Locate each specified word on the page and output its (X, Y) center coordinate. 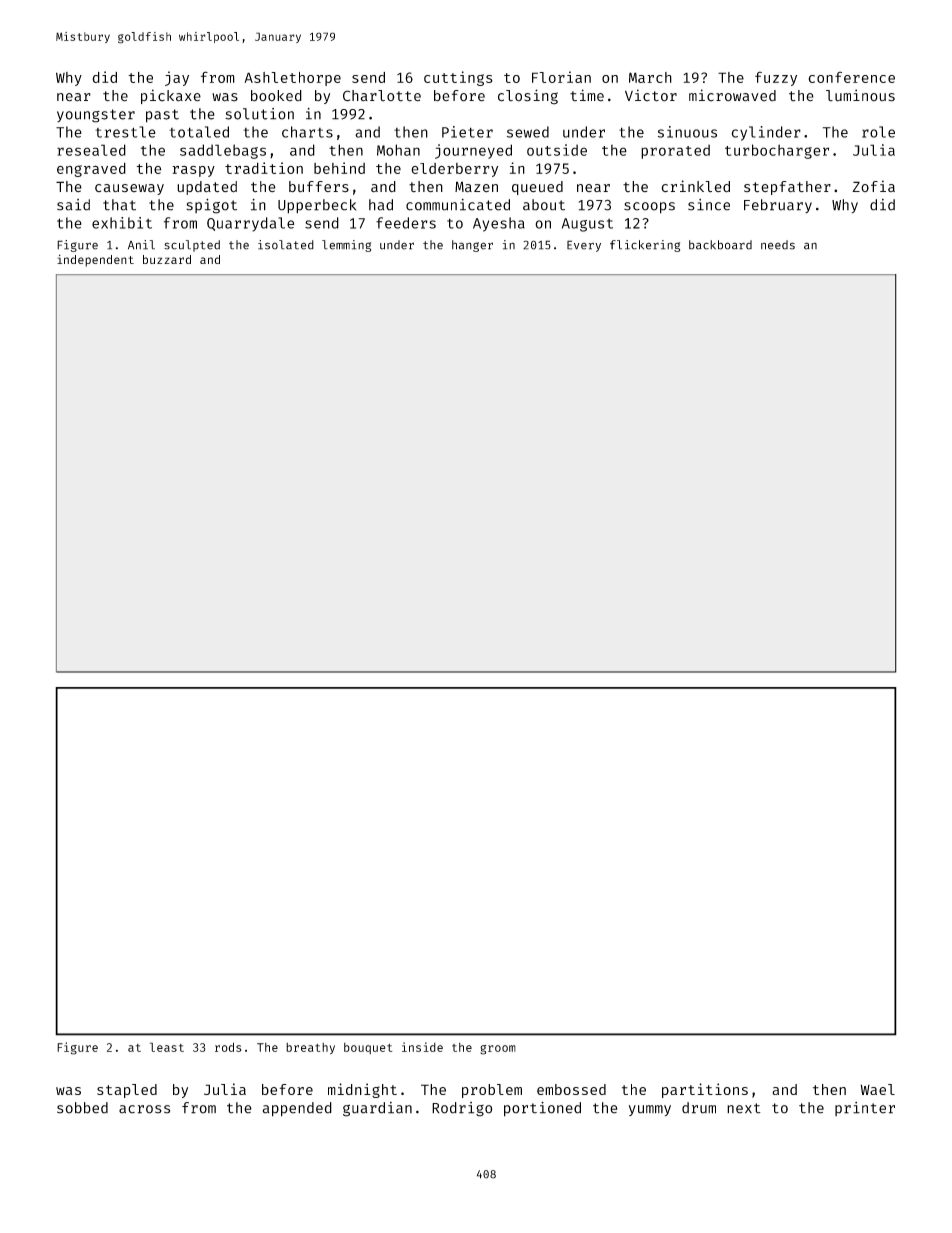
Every (584, 246)
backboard (720, 245)
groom (498, 1050)
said (73, 205)
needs (778, 245)
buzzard (167, 259)
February (778, 206)
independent (95, 260)
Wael (877, 1089)
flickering (645, 246)
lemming (346, 246)
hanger (472, 246)
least (167, 1047)
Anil (141, 245)
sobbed (82, 1108)
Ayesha (499, 224)
